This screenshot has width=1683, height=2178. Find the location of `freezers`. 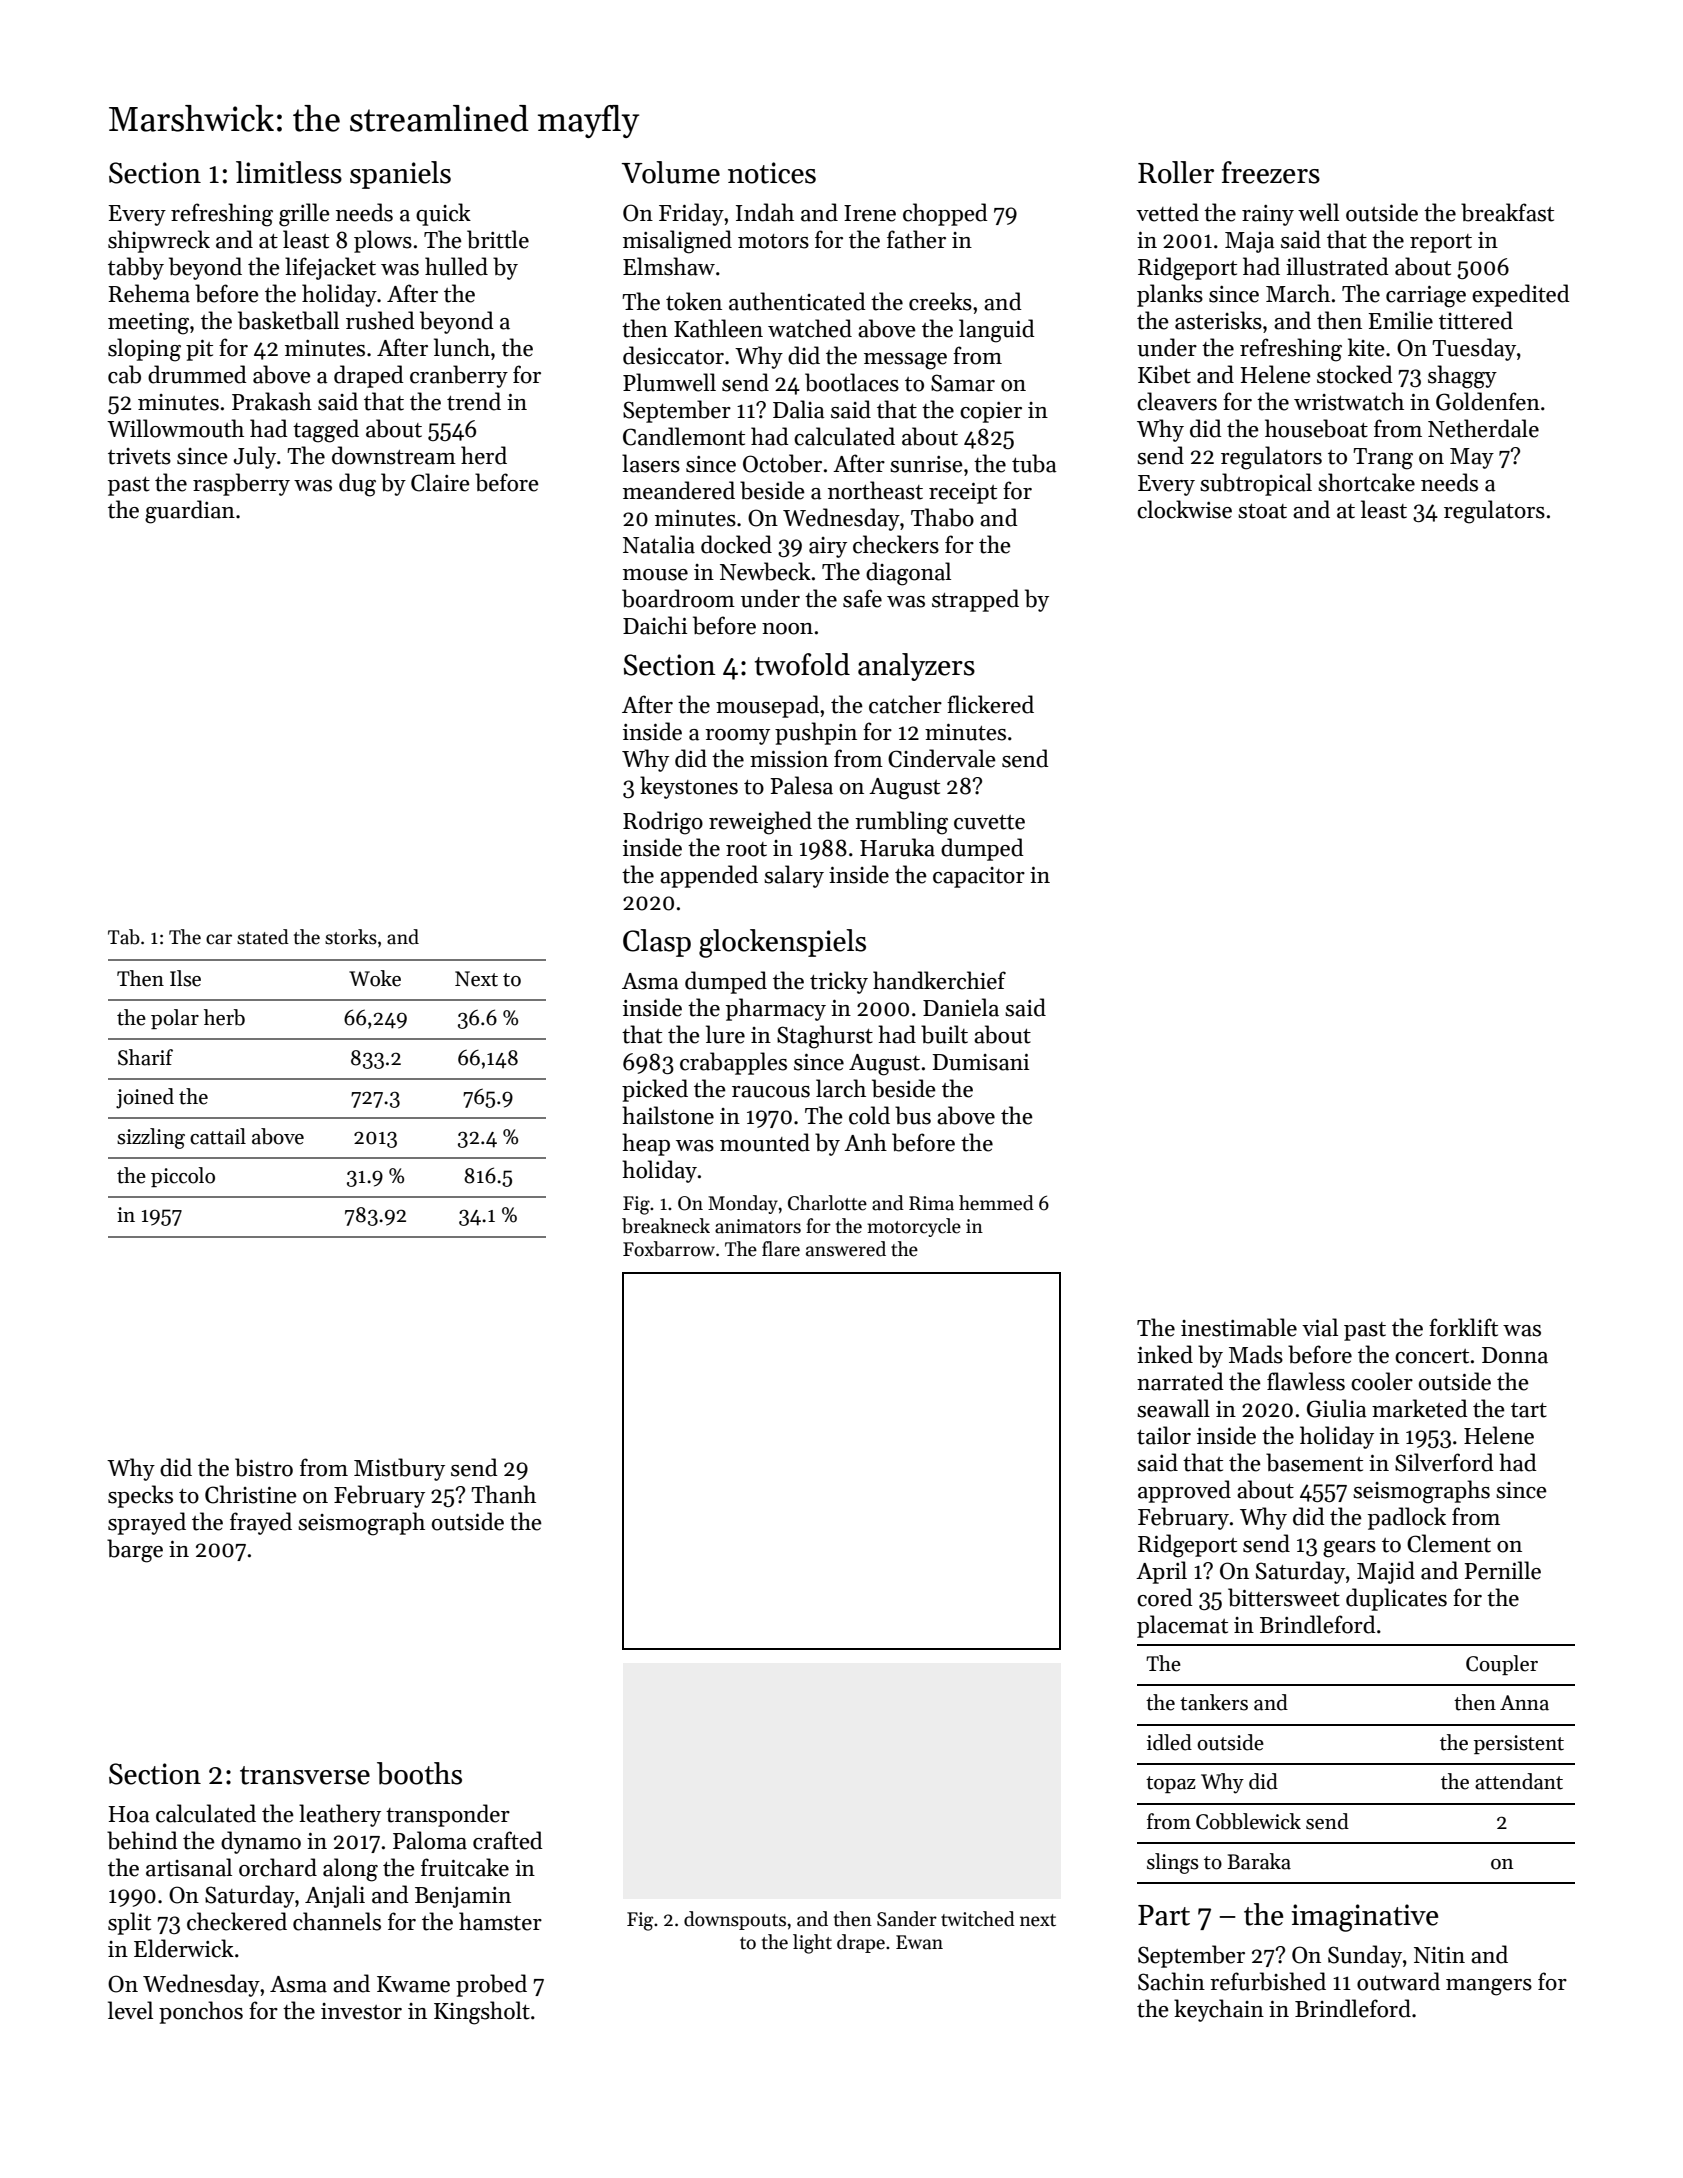

freezers is located at coordinates (1271, 172).
